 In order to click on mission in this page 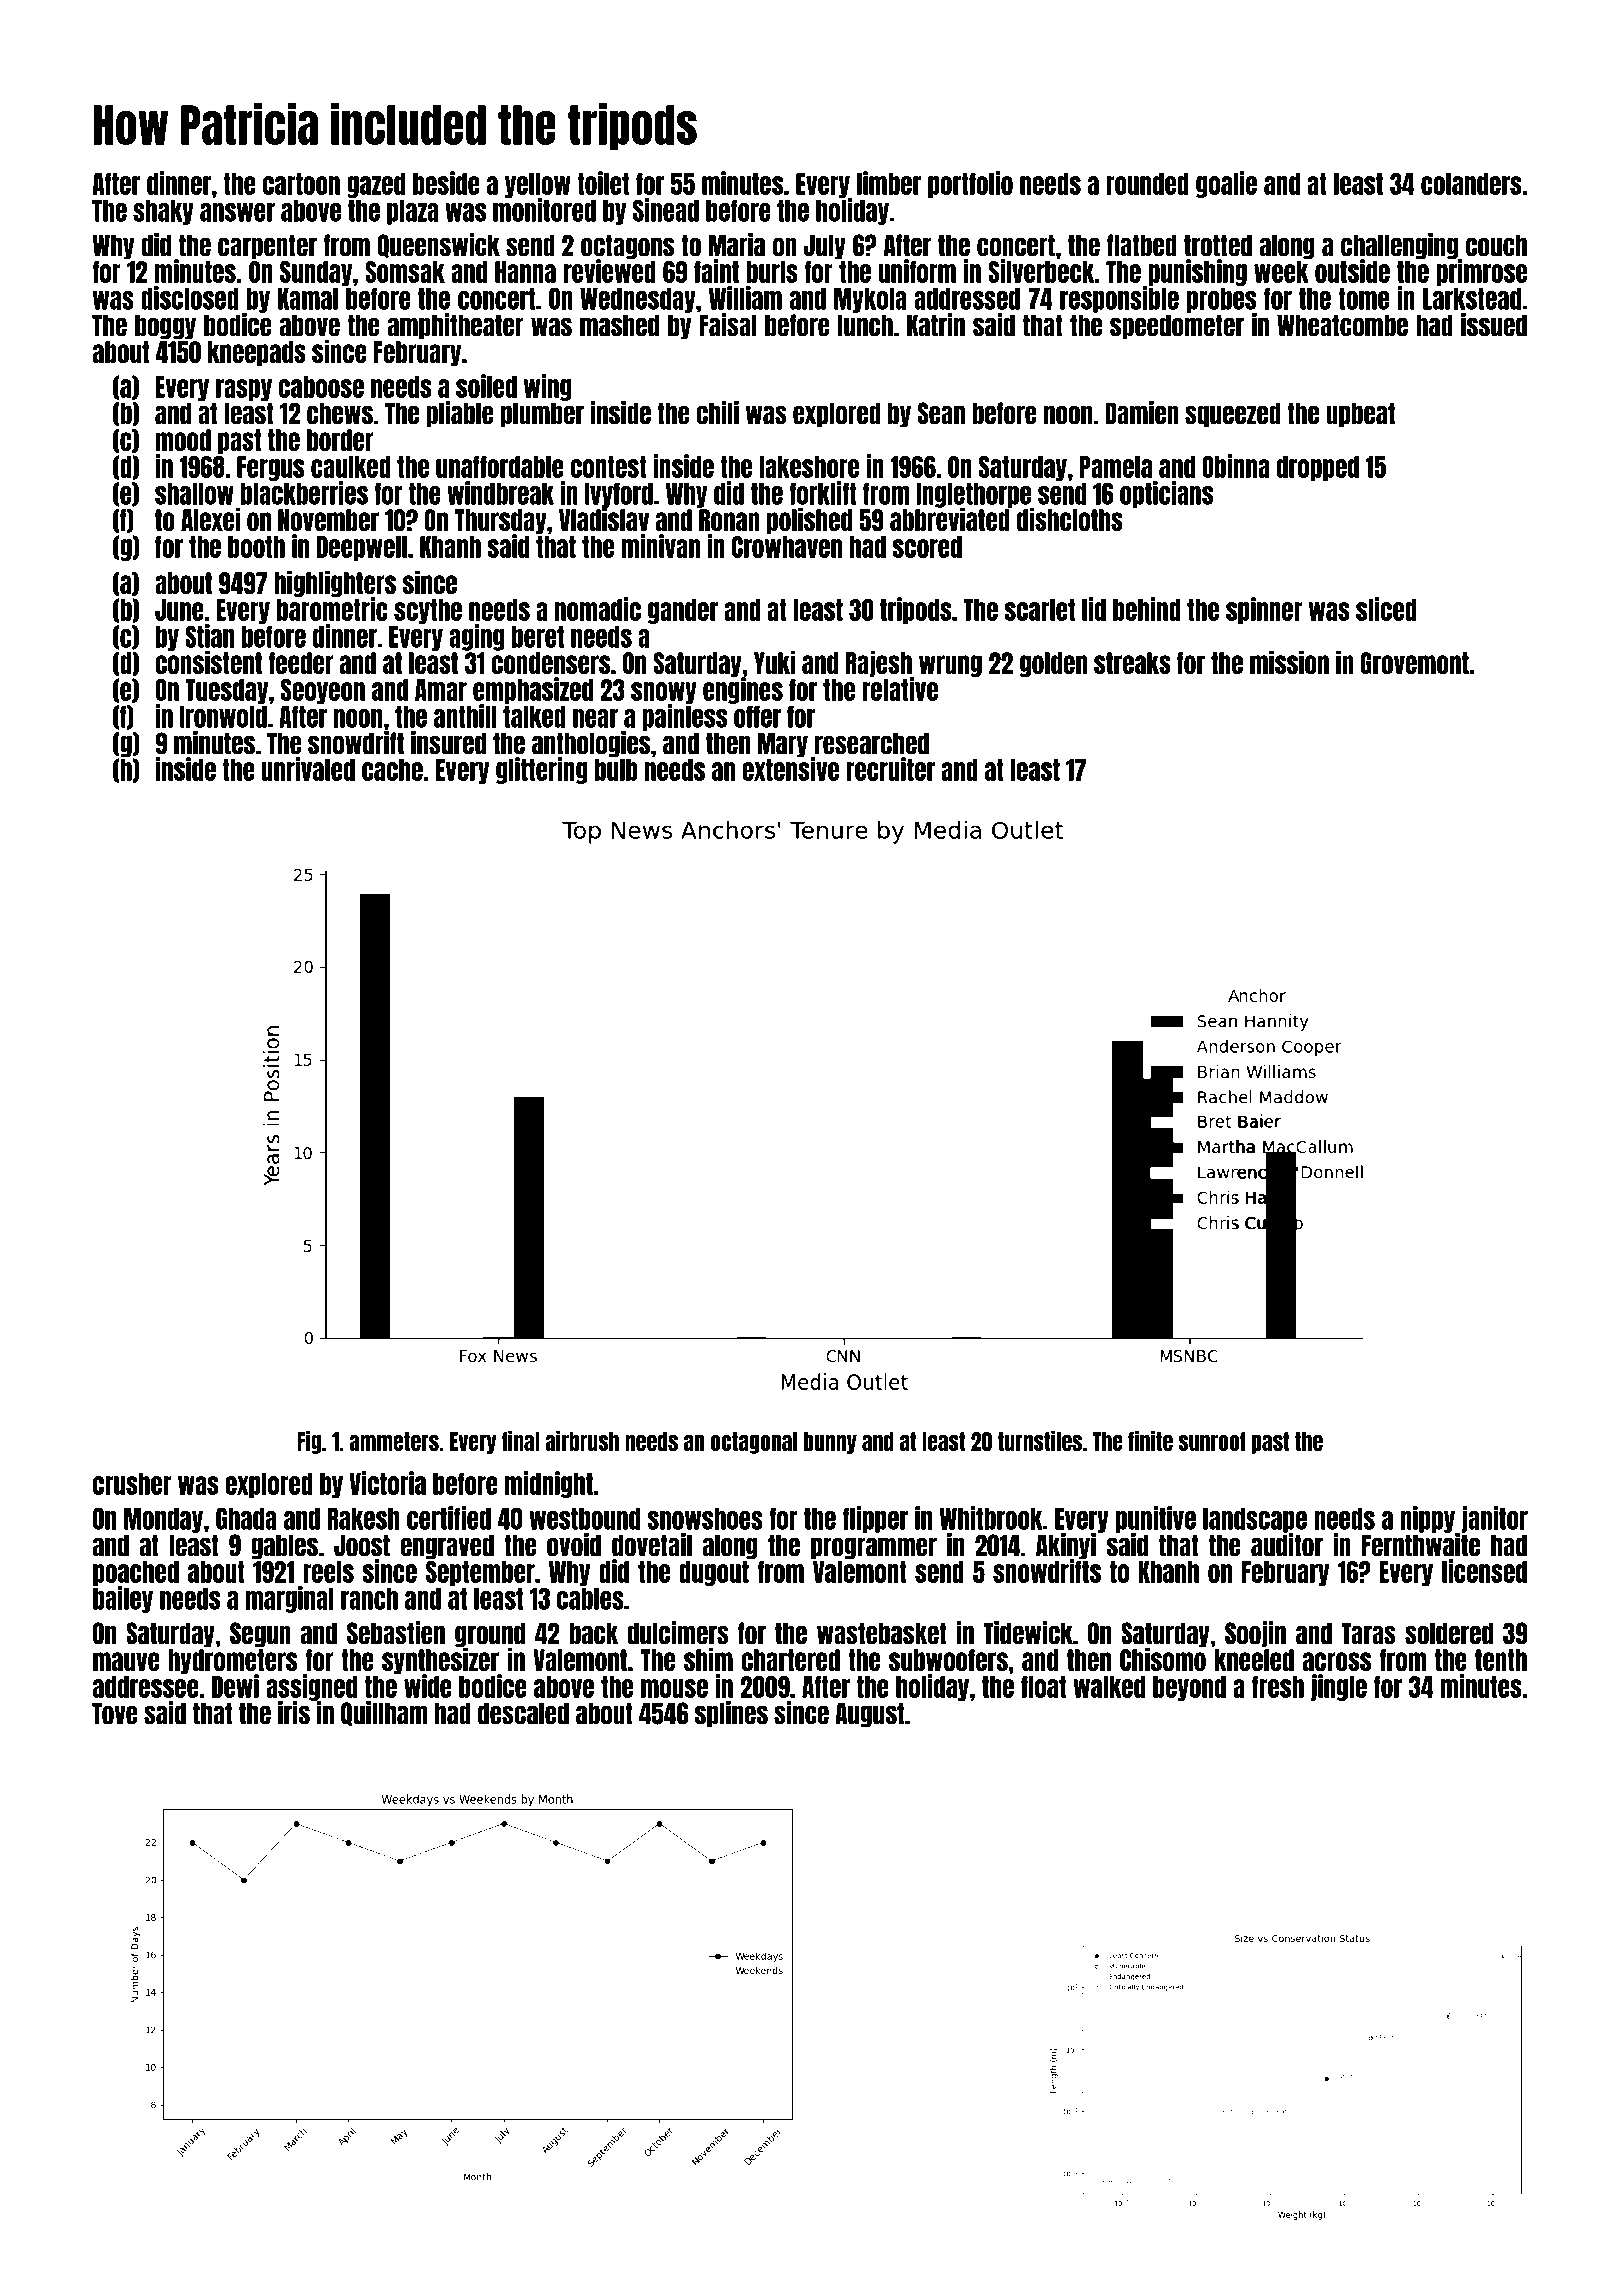, I will do `click(1289, 662)`.
